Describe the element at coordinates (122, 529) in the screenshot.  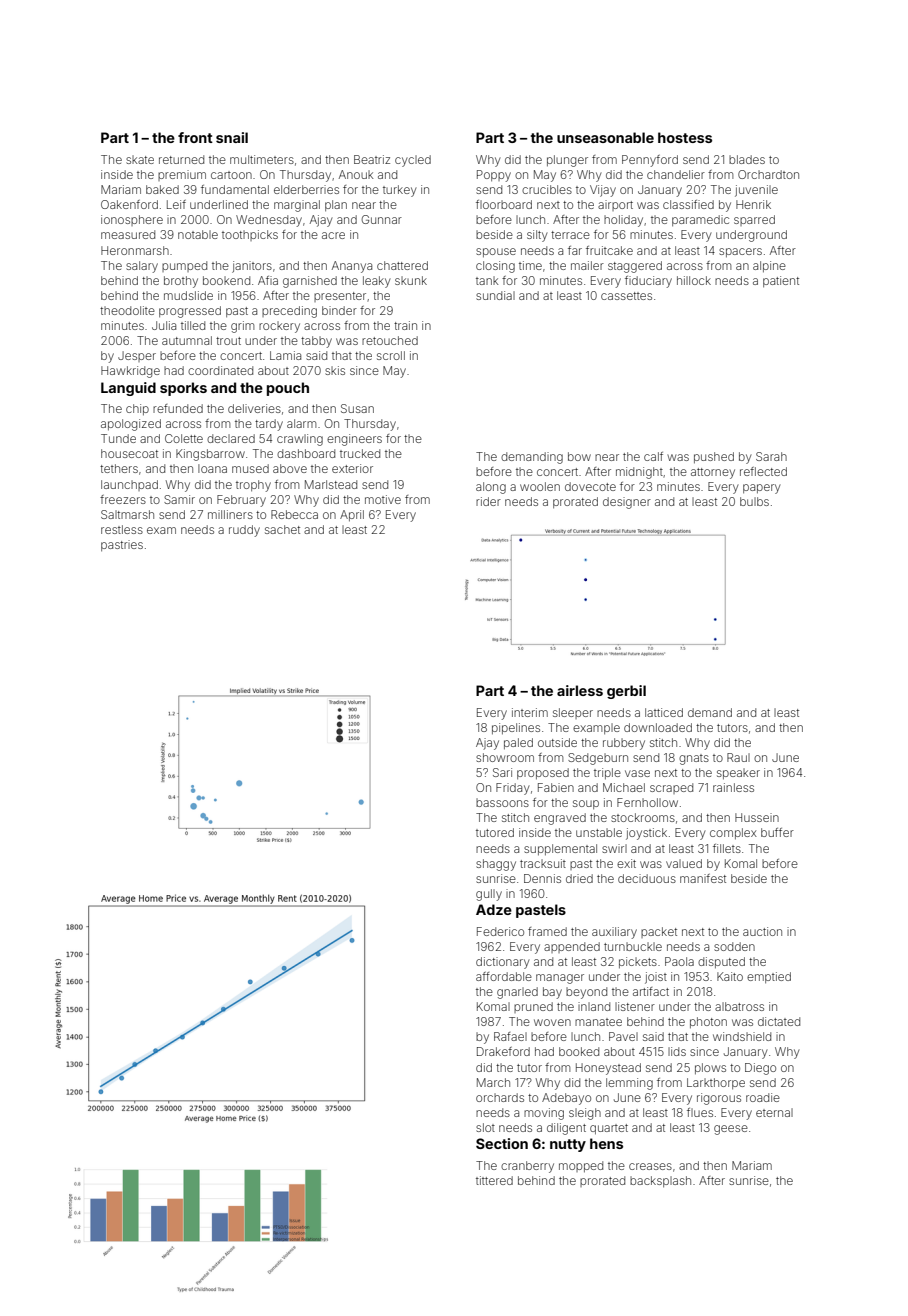
I see `restless` at that location.
